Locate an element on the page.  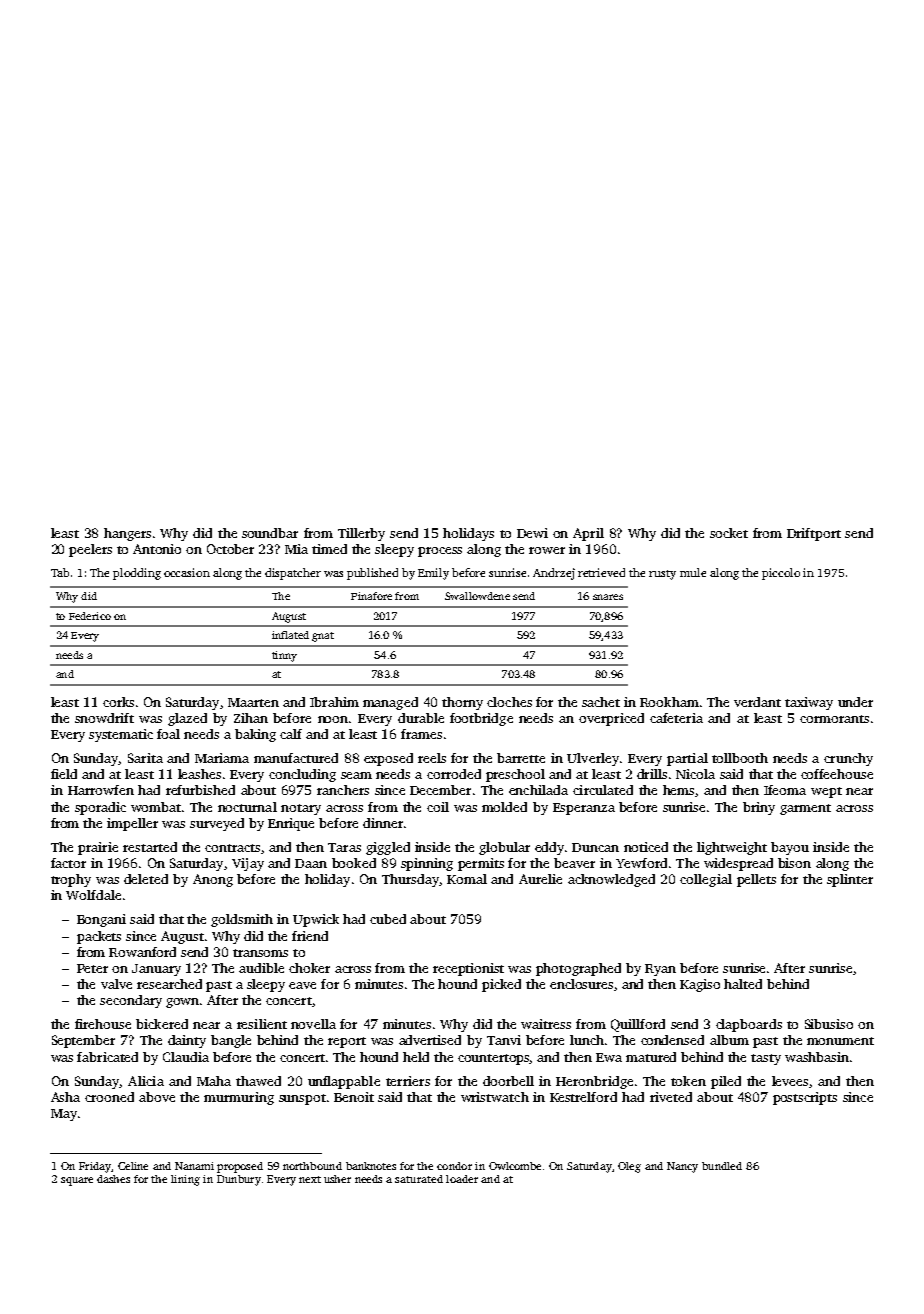
Dewi is located at coordinates (532, 533).
